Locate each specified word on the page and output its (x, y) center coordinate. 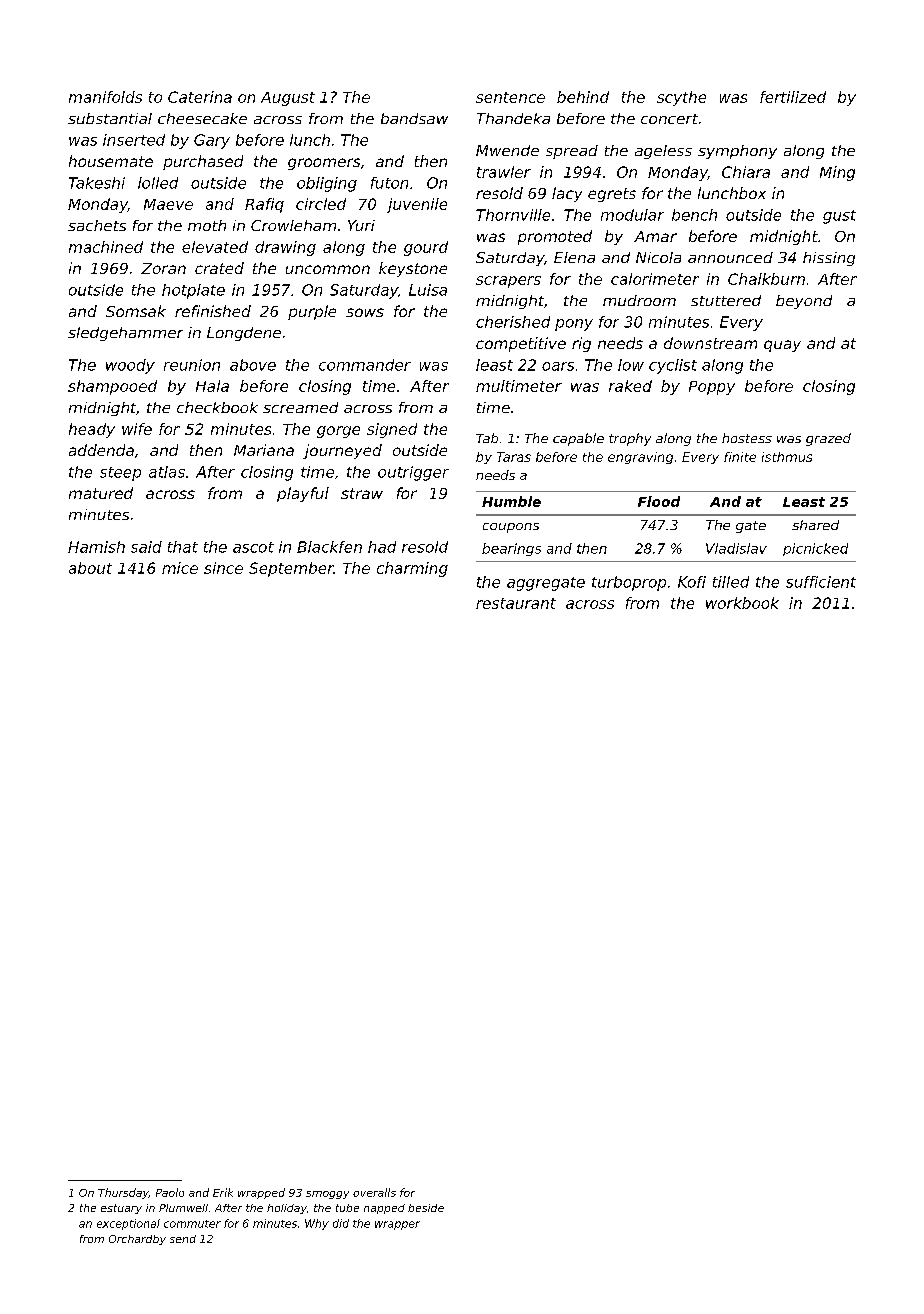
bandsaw (414, 118)
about (90, 568)
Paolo (170, 1192)
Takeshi (97, 183)
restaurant (516, 603)
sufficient (821, 582)
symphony (737, 152)
